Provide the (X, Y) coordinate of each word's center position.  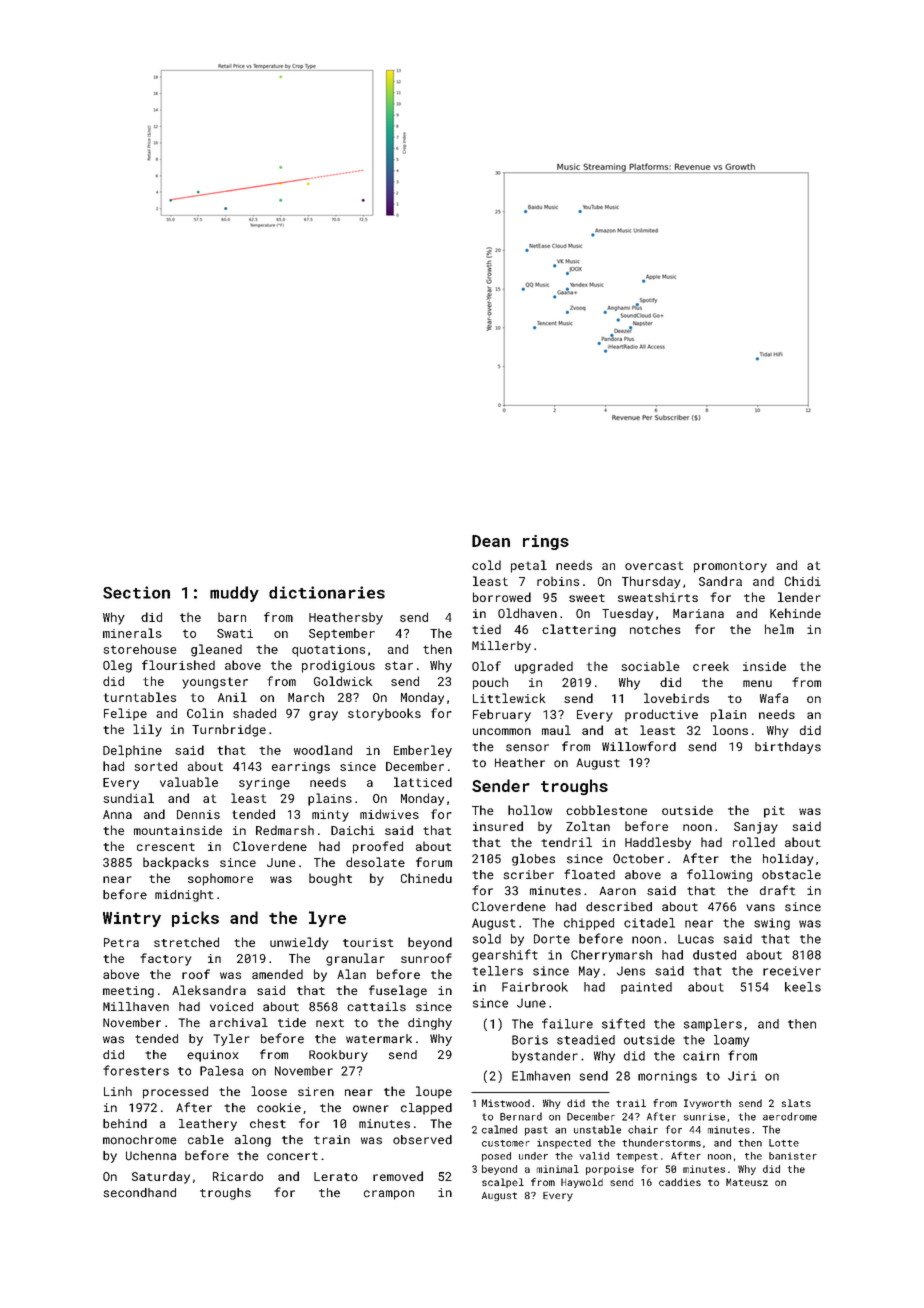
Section (136, 592)
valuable (189, 782)
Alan (351, 974)
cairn (701, 1056)
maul (556, 730)
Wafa (774, 698)
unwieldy (299, 943)
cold (486, 565)
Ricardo (238, 1176)
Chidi (803, 581)
